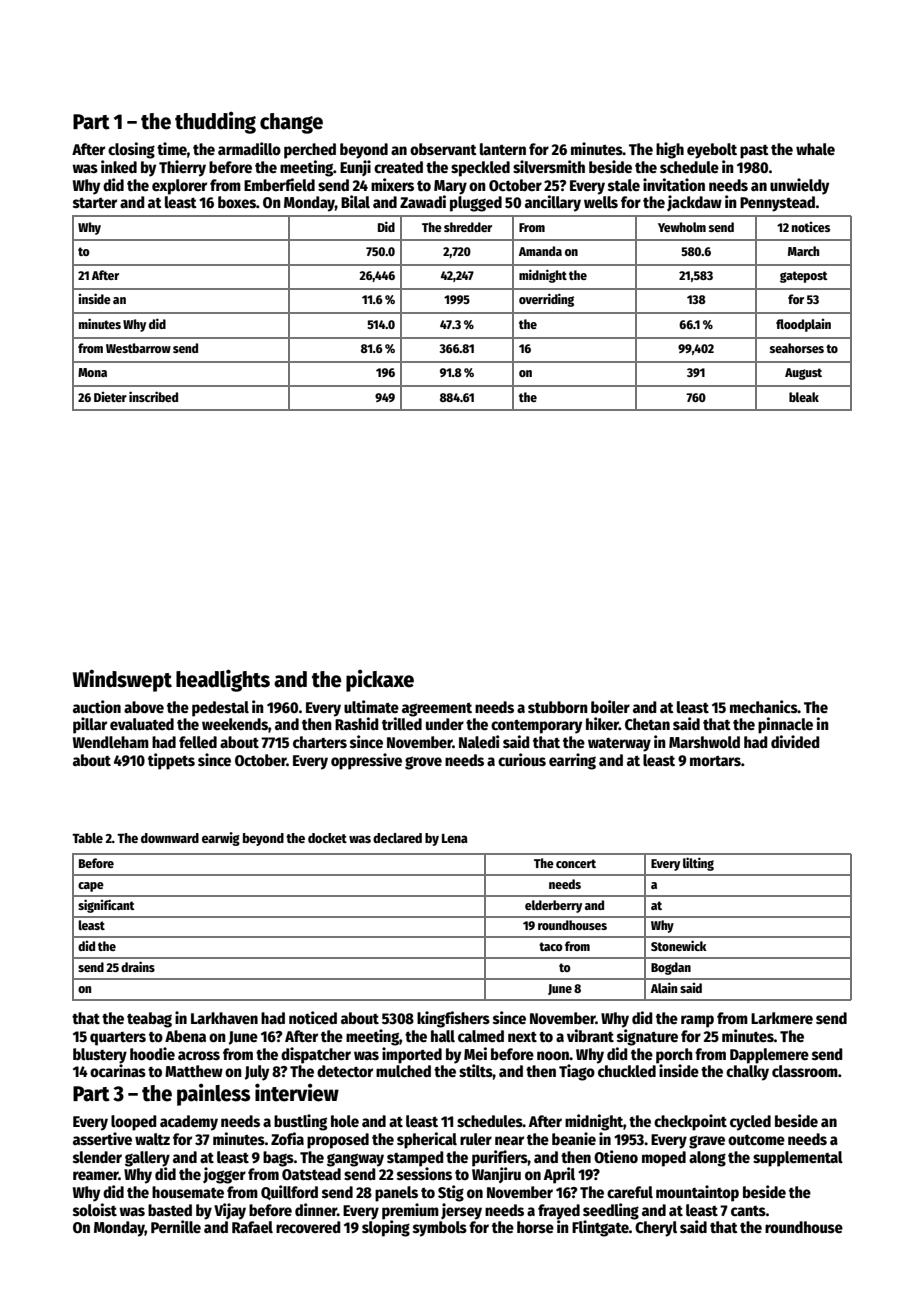  I want to click on Dieter, so click(110, 397).
